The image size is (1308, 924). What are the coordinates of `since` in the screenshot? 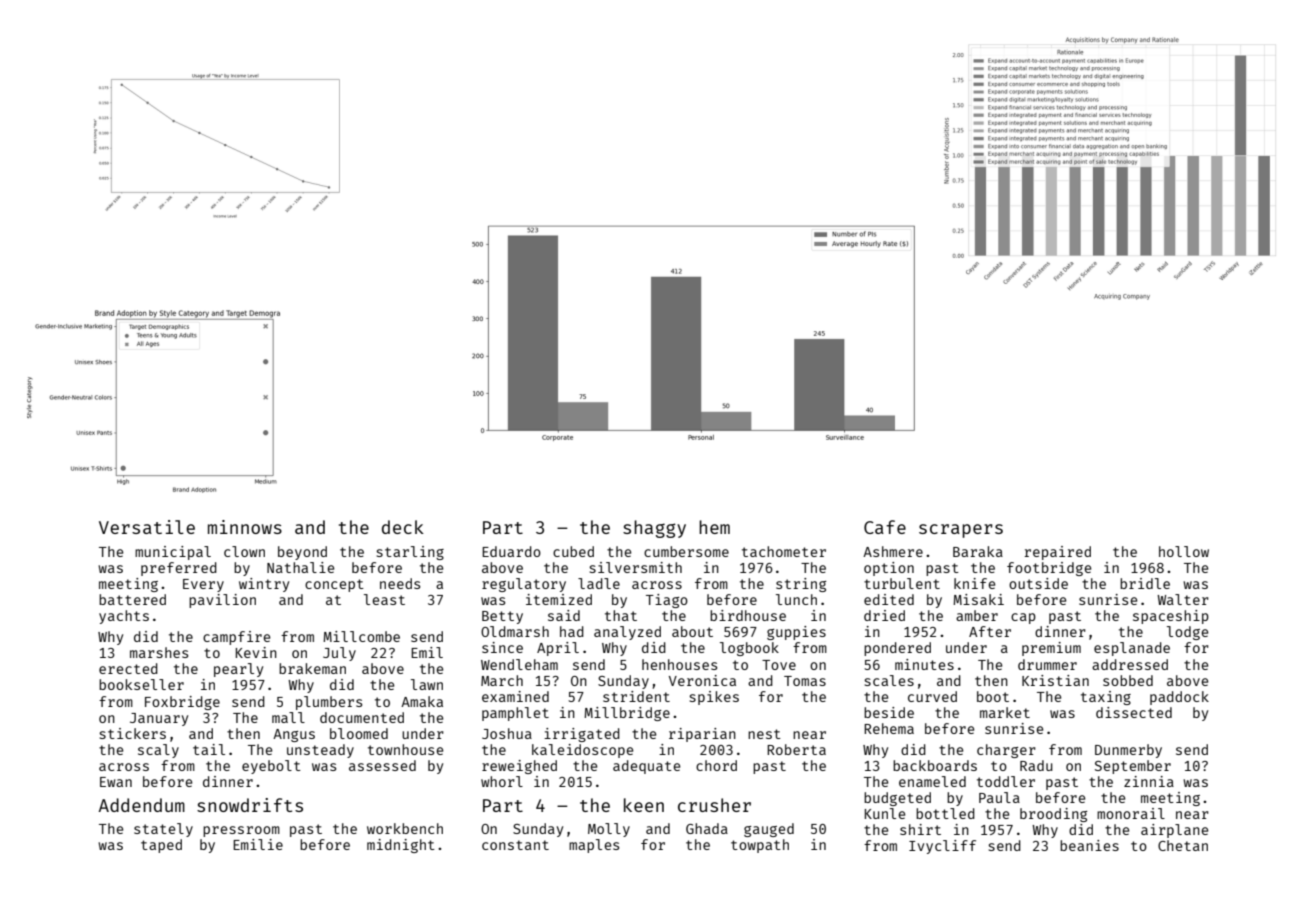 It's located at (502, 647).
